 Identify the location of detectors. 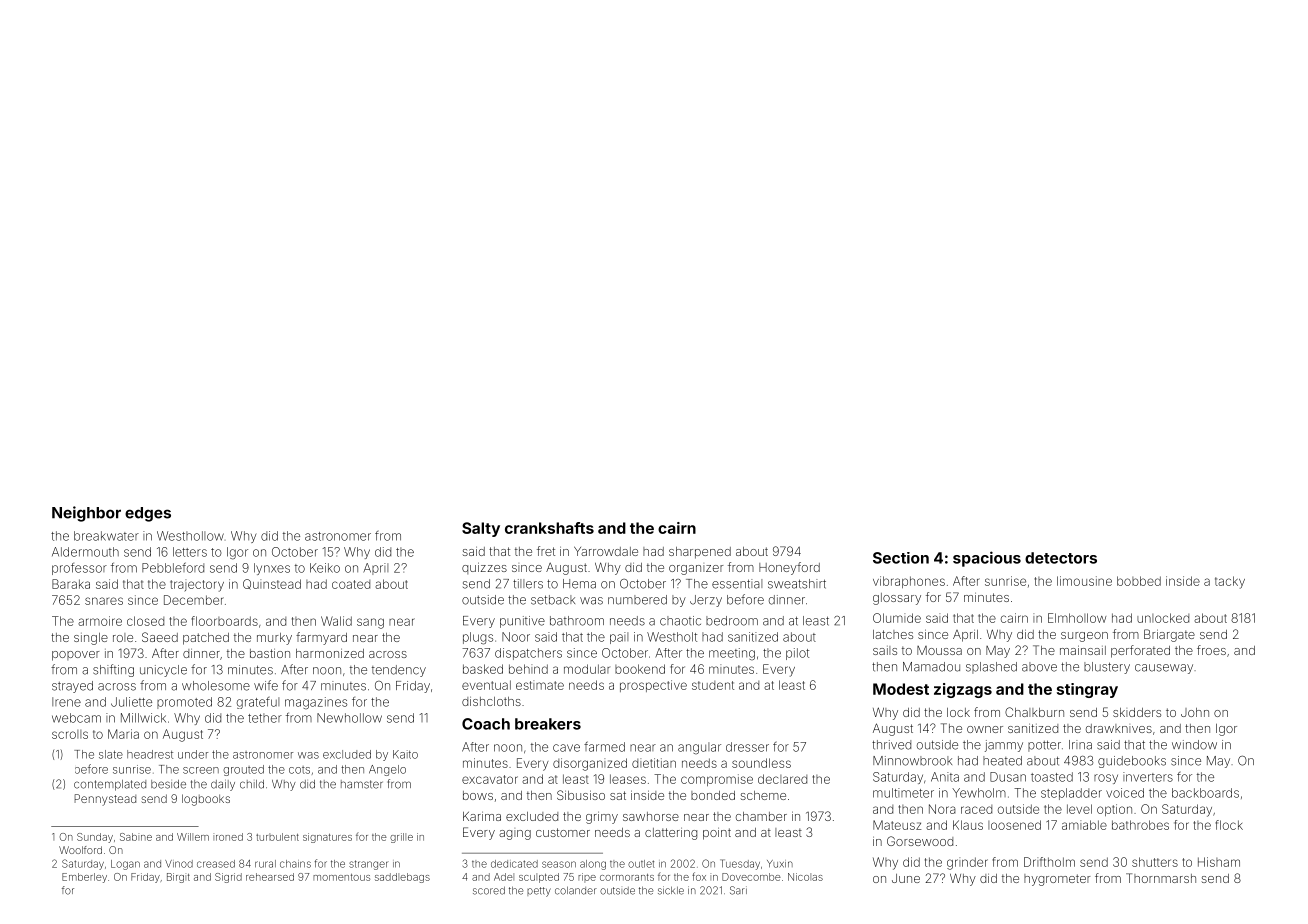
(1061, 558).
